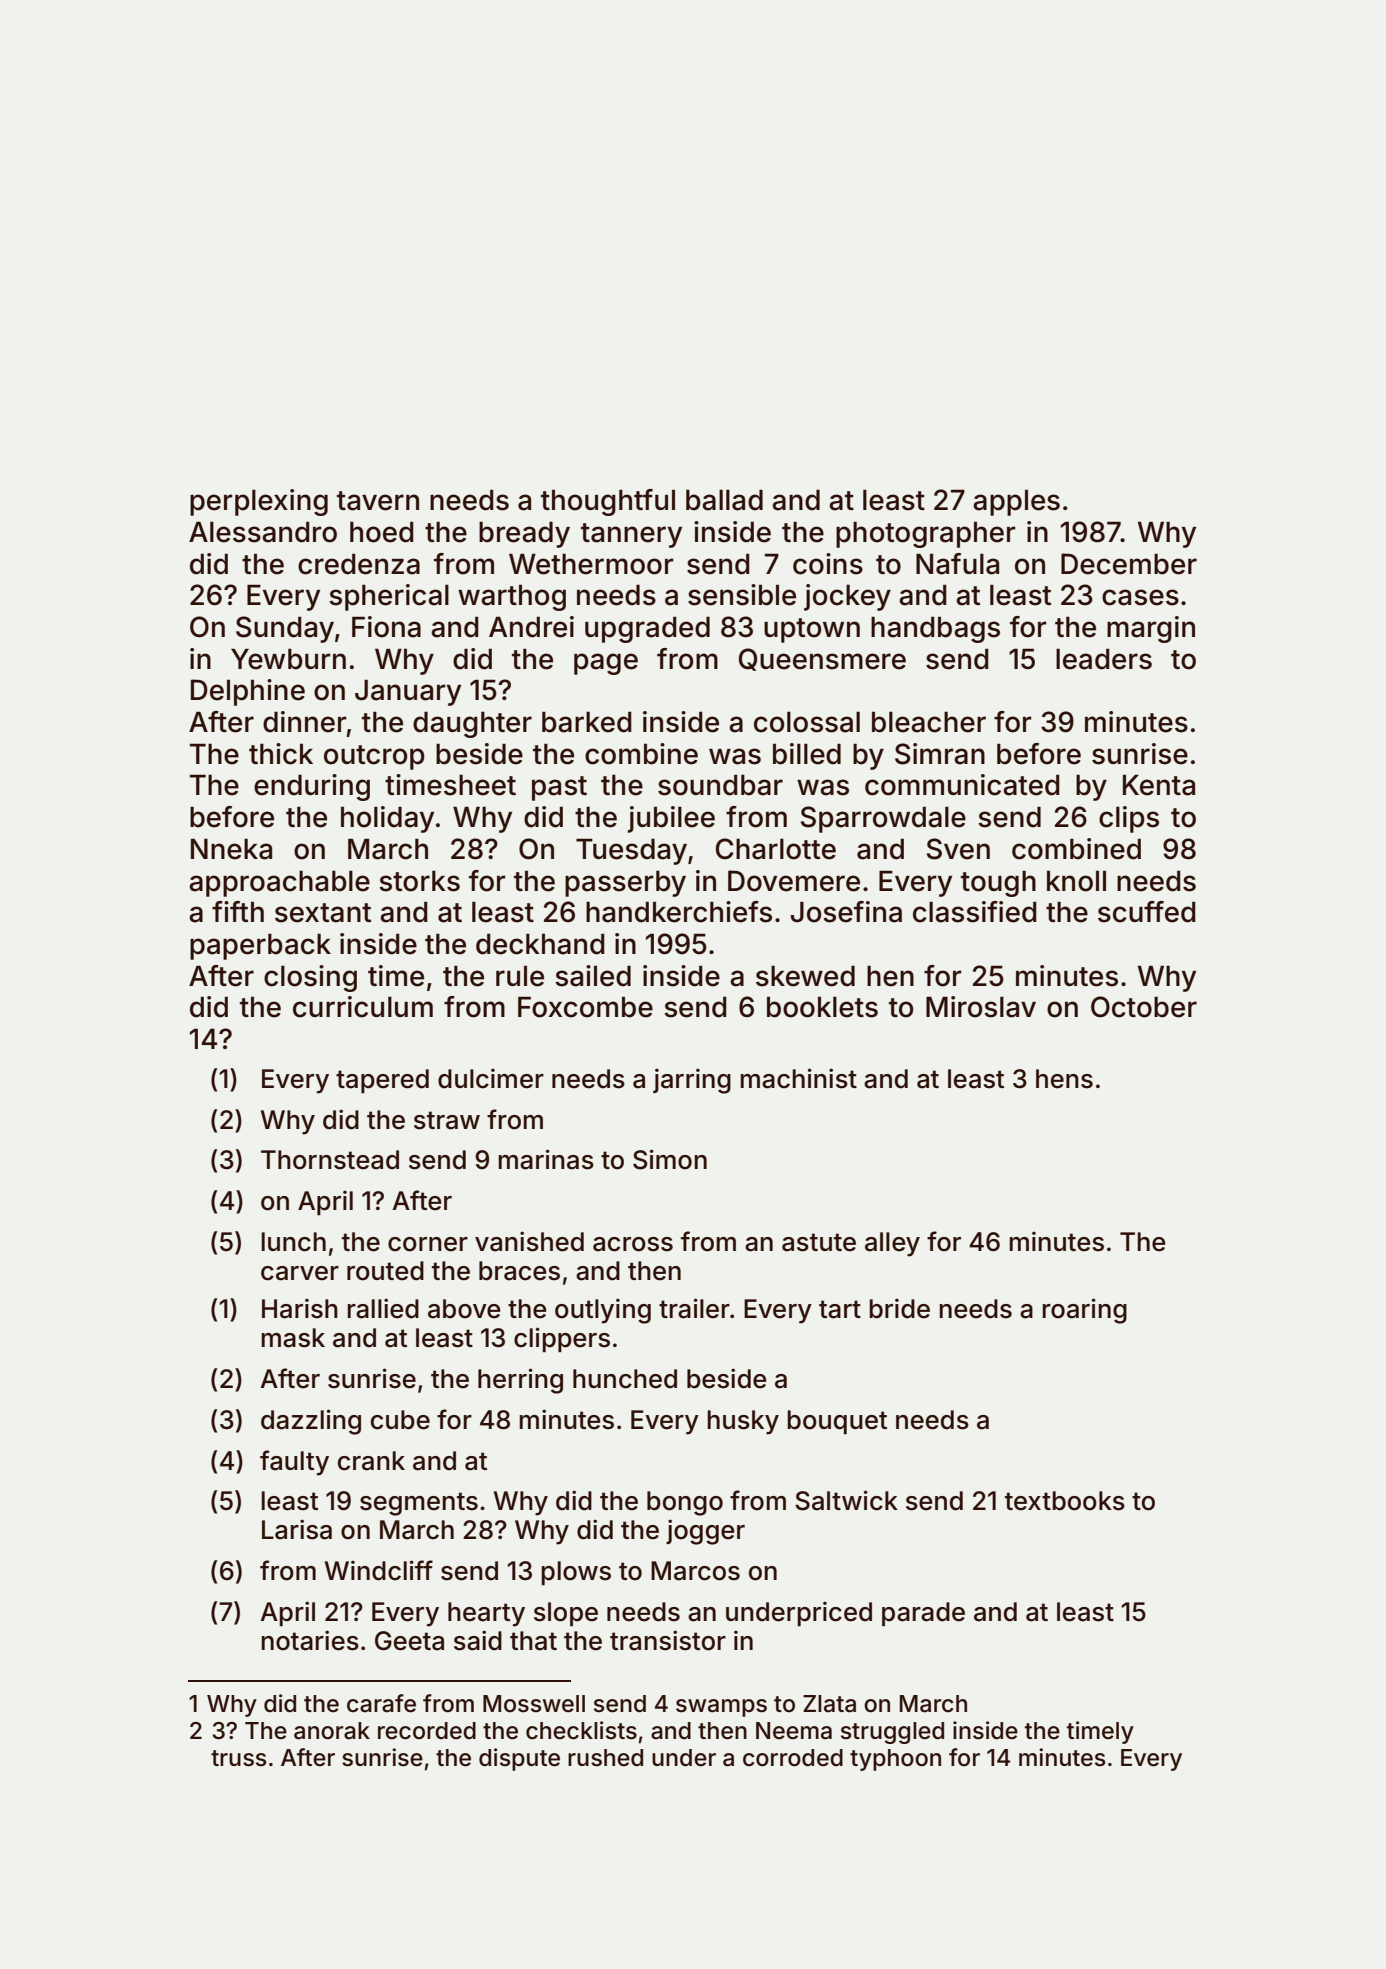  What do you see at coordinates (363, 1007) in the screenshot?
I see `curriculum` at bounding box center [363, 1007].
